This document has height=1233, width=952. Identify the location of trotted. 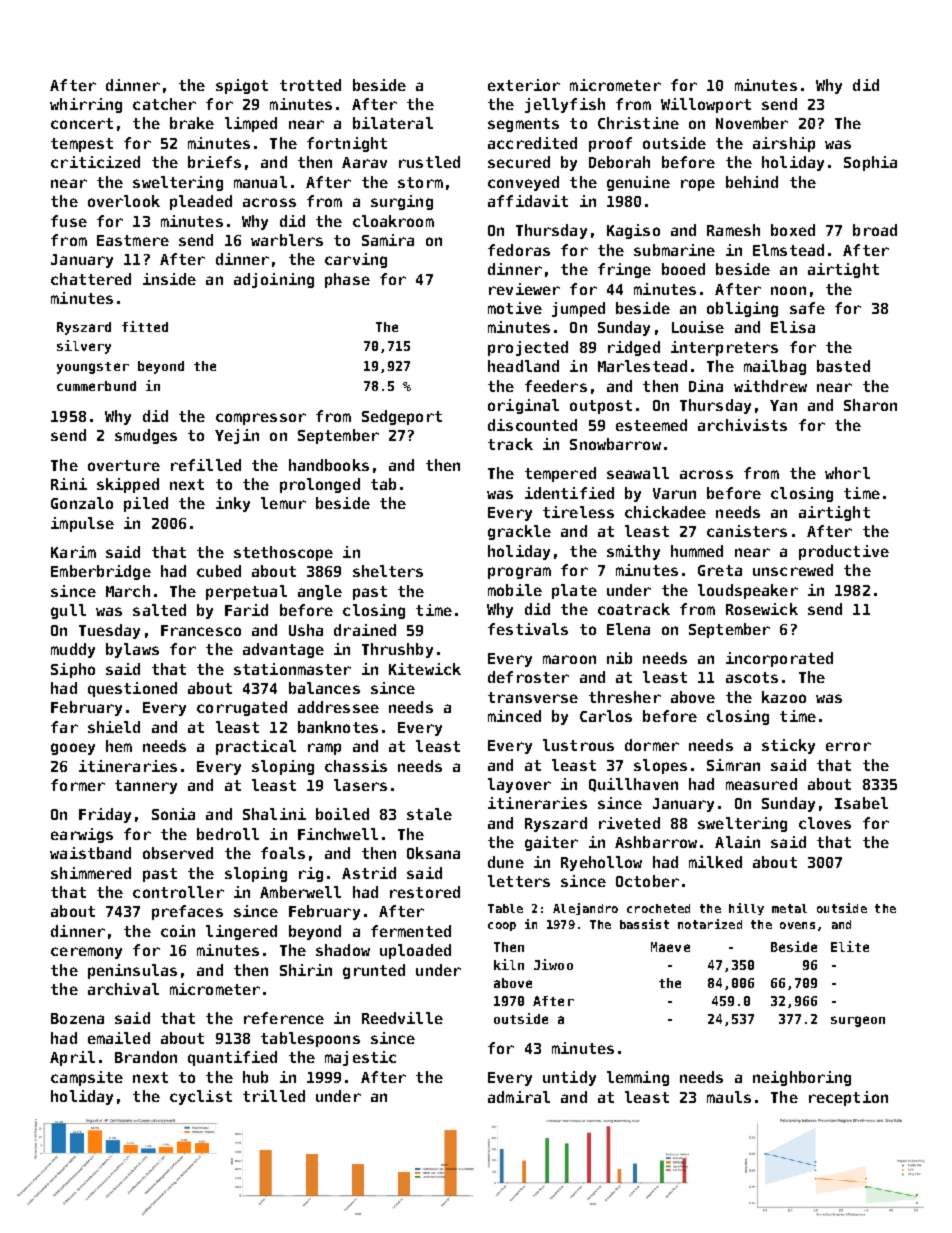
(310, 85).
